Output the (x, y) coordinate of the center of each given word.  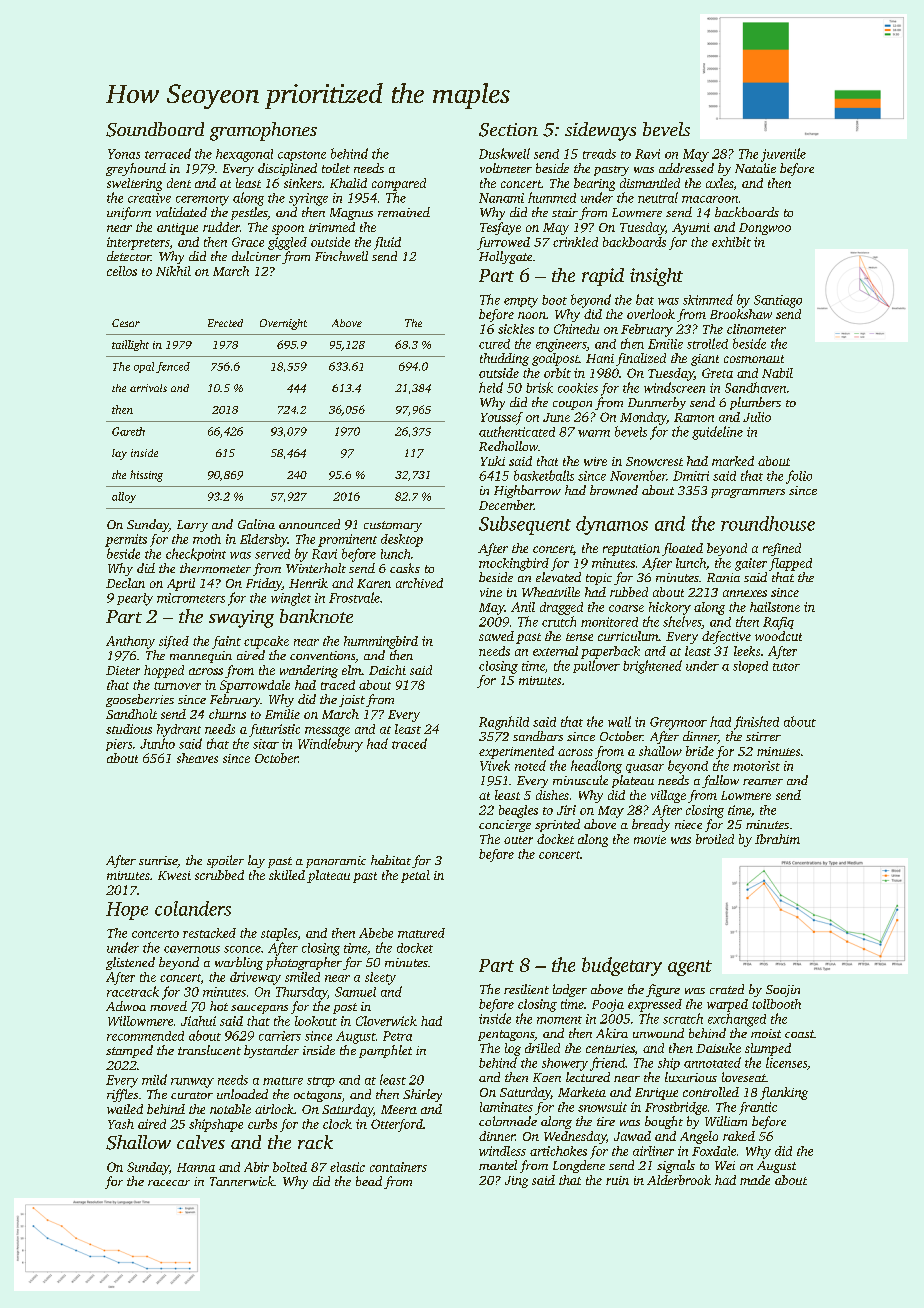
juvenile (783, 155)
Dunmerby (657, 403)
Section (508, 130)
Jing (516, 1182)
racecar (169, 1183)
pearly (135, 599)
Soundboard (155, 129)
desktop (402, 540)
